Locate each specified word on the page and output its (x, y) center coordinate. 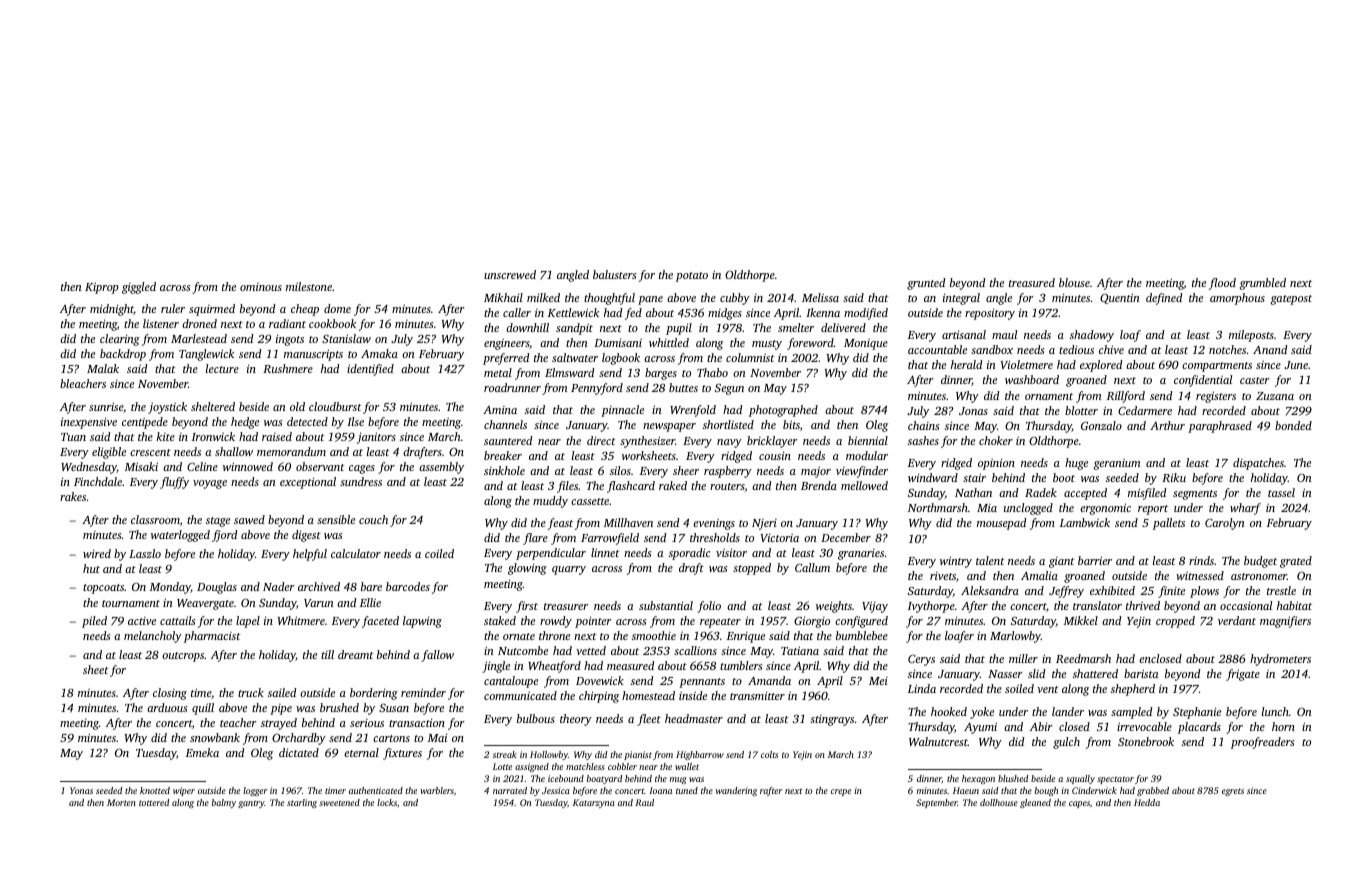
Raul (644, 802)
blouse (1074, 282)
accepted (1085, 494)
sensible (336, 519)
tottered (154, 802)
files (567, 487)
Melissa (820, 297)
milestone (309, 286)
